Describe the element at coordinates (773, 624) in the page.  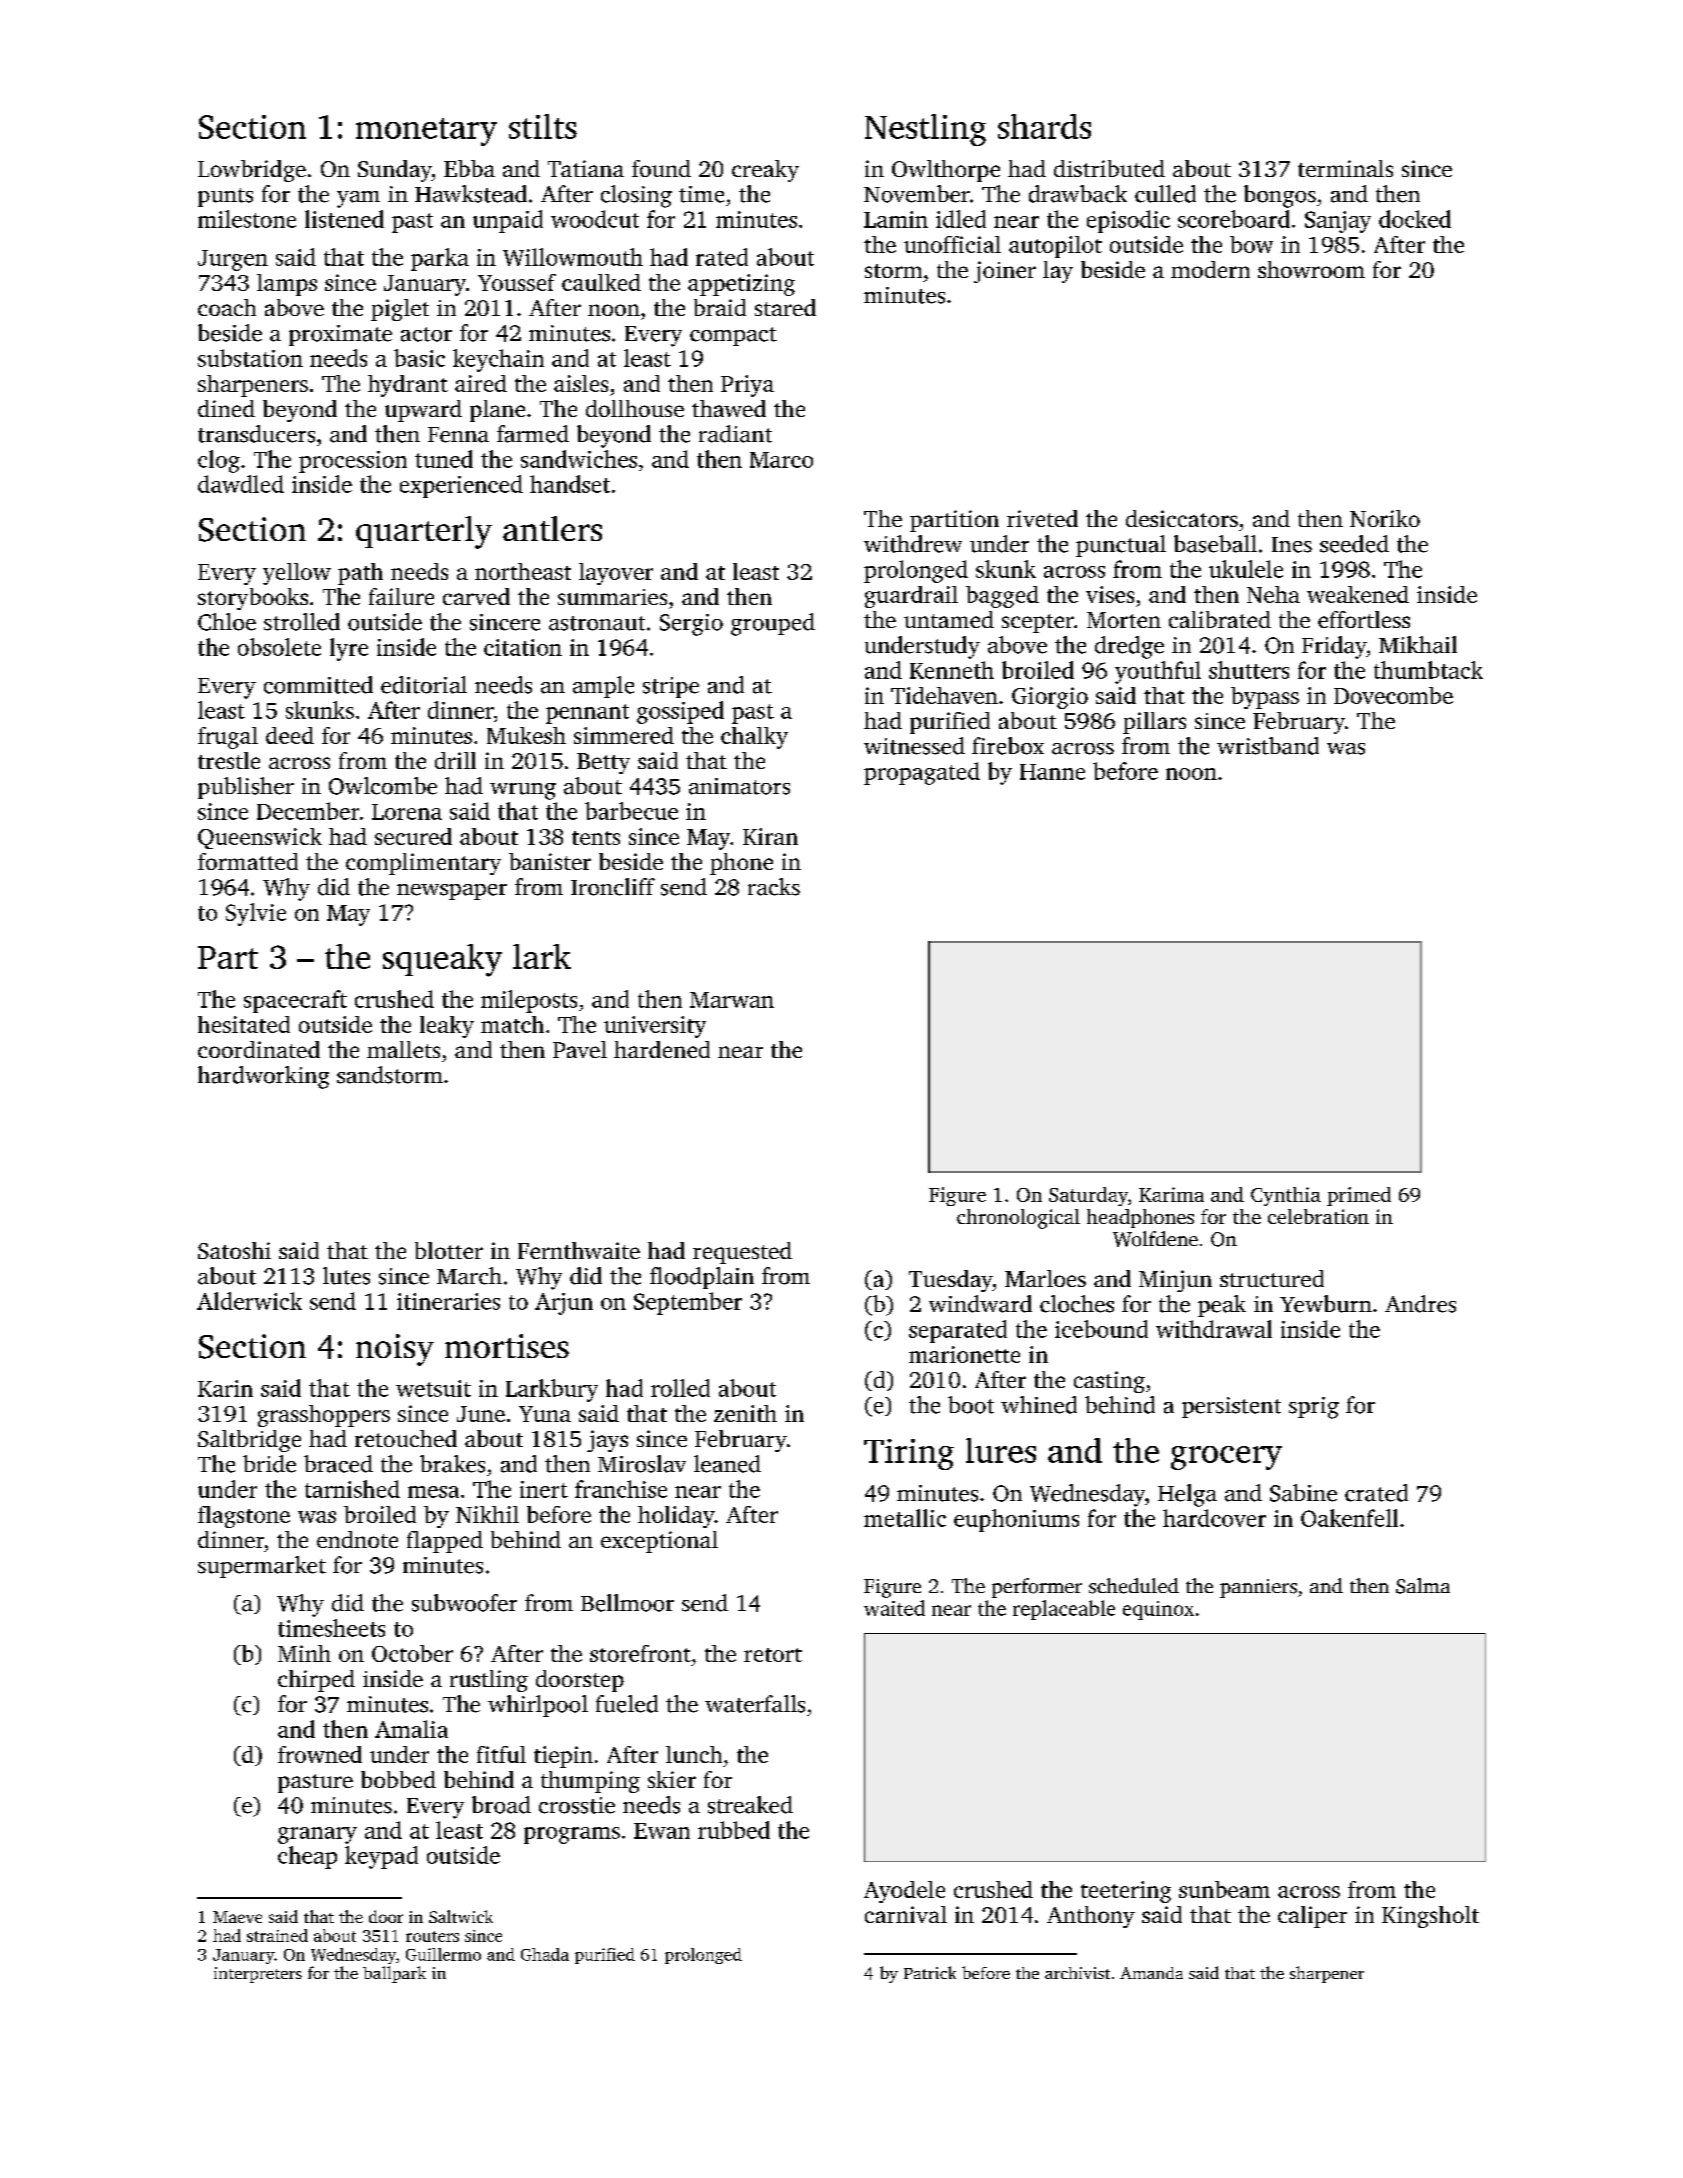
I see `grouped` at that location.
